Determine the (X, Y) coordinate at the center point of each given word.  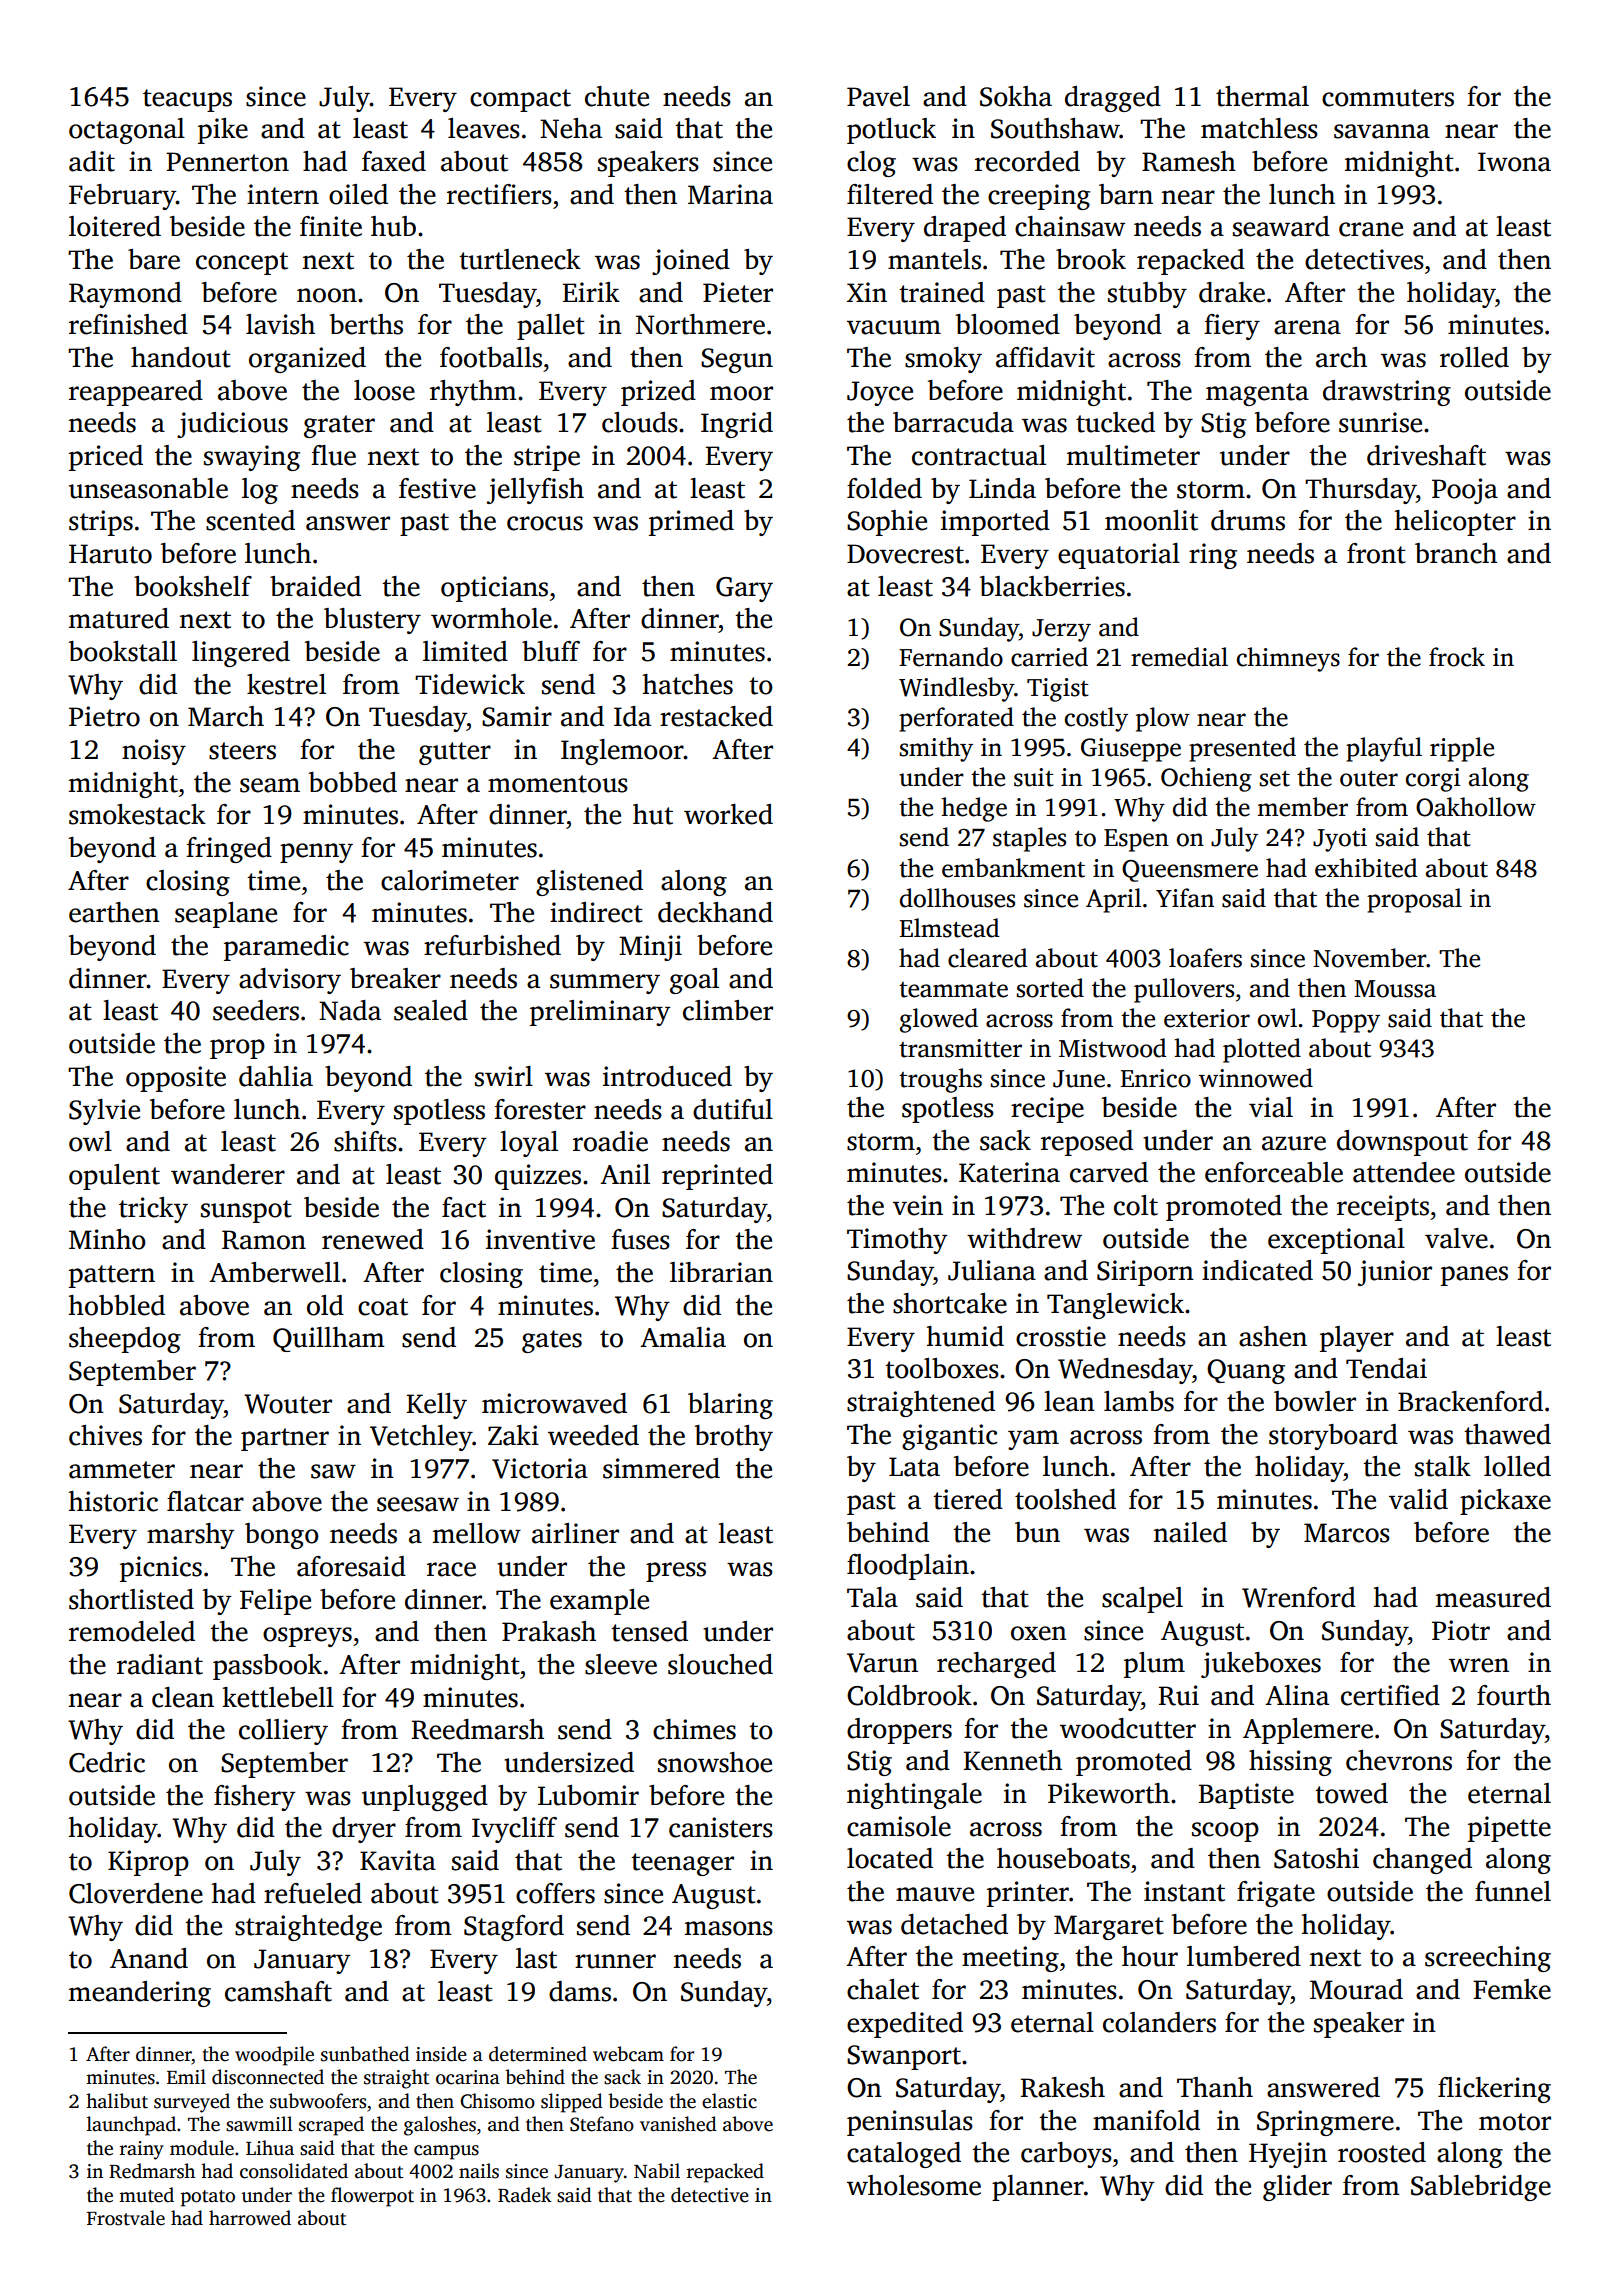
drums (1248, 520)
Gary (744, 589)
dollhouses (957, 898)
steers (242, 751)
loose (384, 390)
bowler (1315, 1401)
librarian (721, 1272)
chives (105, 1435)
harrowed (250, 2218)
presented (1242, 749)
